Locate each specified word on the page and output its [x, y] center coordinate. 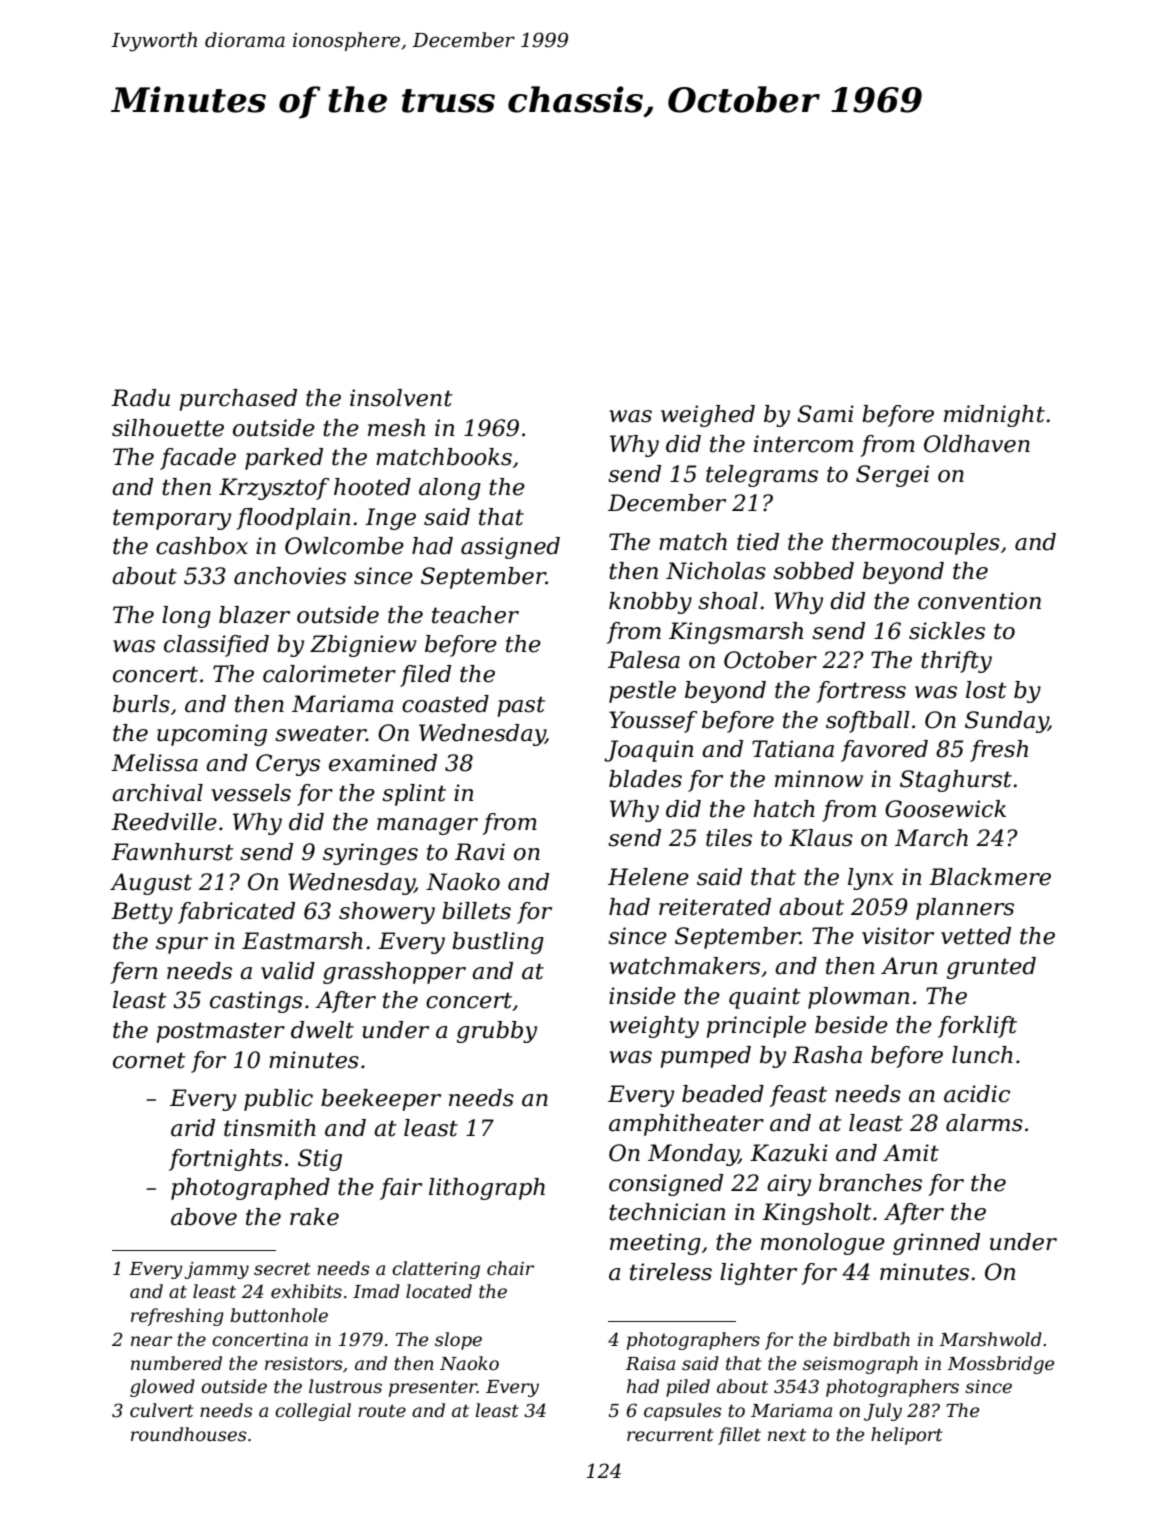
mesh [396, 428]
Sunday [1006, 722]
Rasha [827, 1055]
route [382, 1411]
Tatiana [793, 749]
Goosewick [945, 809]
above [204, 1217]
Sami [825, 414]
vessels [251, 793]
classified [216, 646]
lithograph [487, 1189]
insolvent [401, 398]
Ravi [480, 852]
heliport [907, 1436]
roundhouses [189, 1434]
